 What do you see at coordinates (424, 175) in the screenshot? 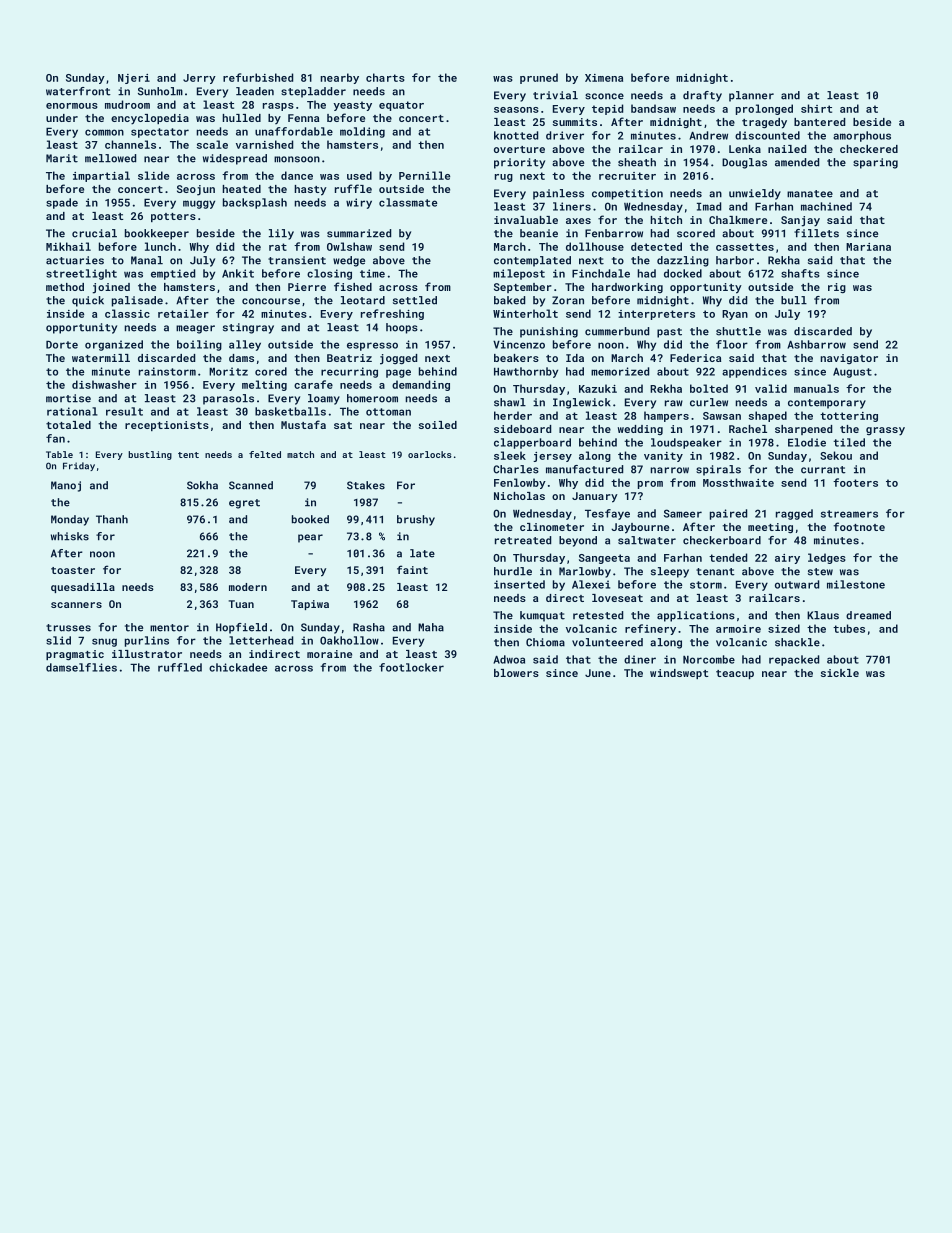
I see `Pernille` at bounding box center [424, 175].
